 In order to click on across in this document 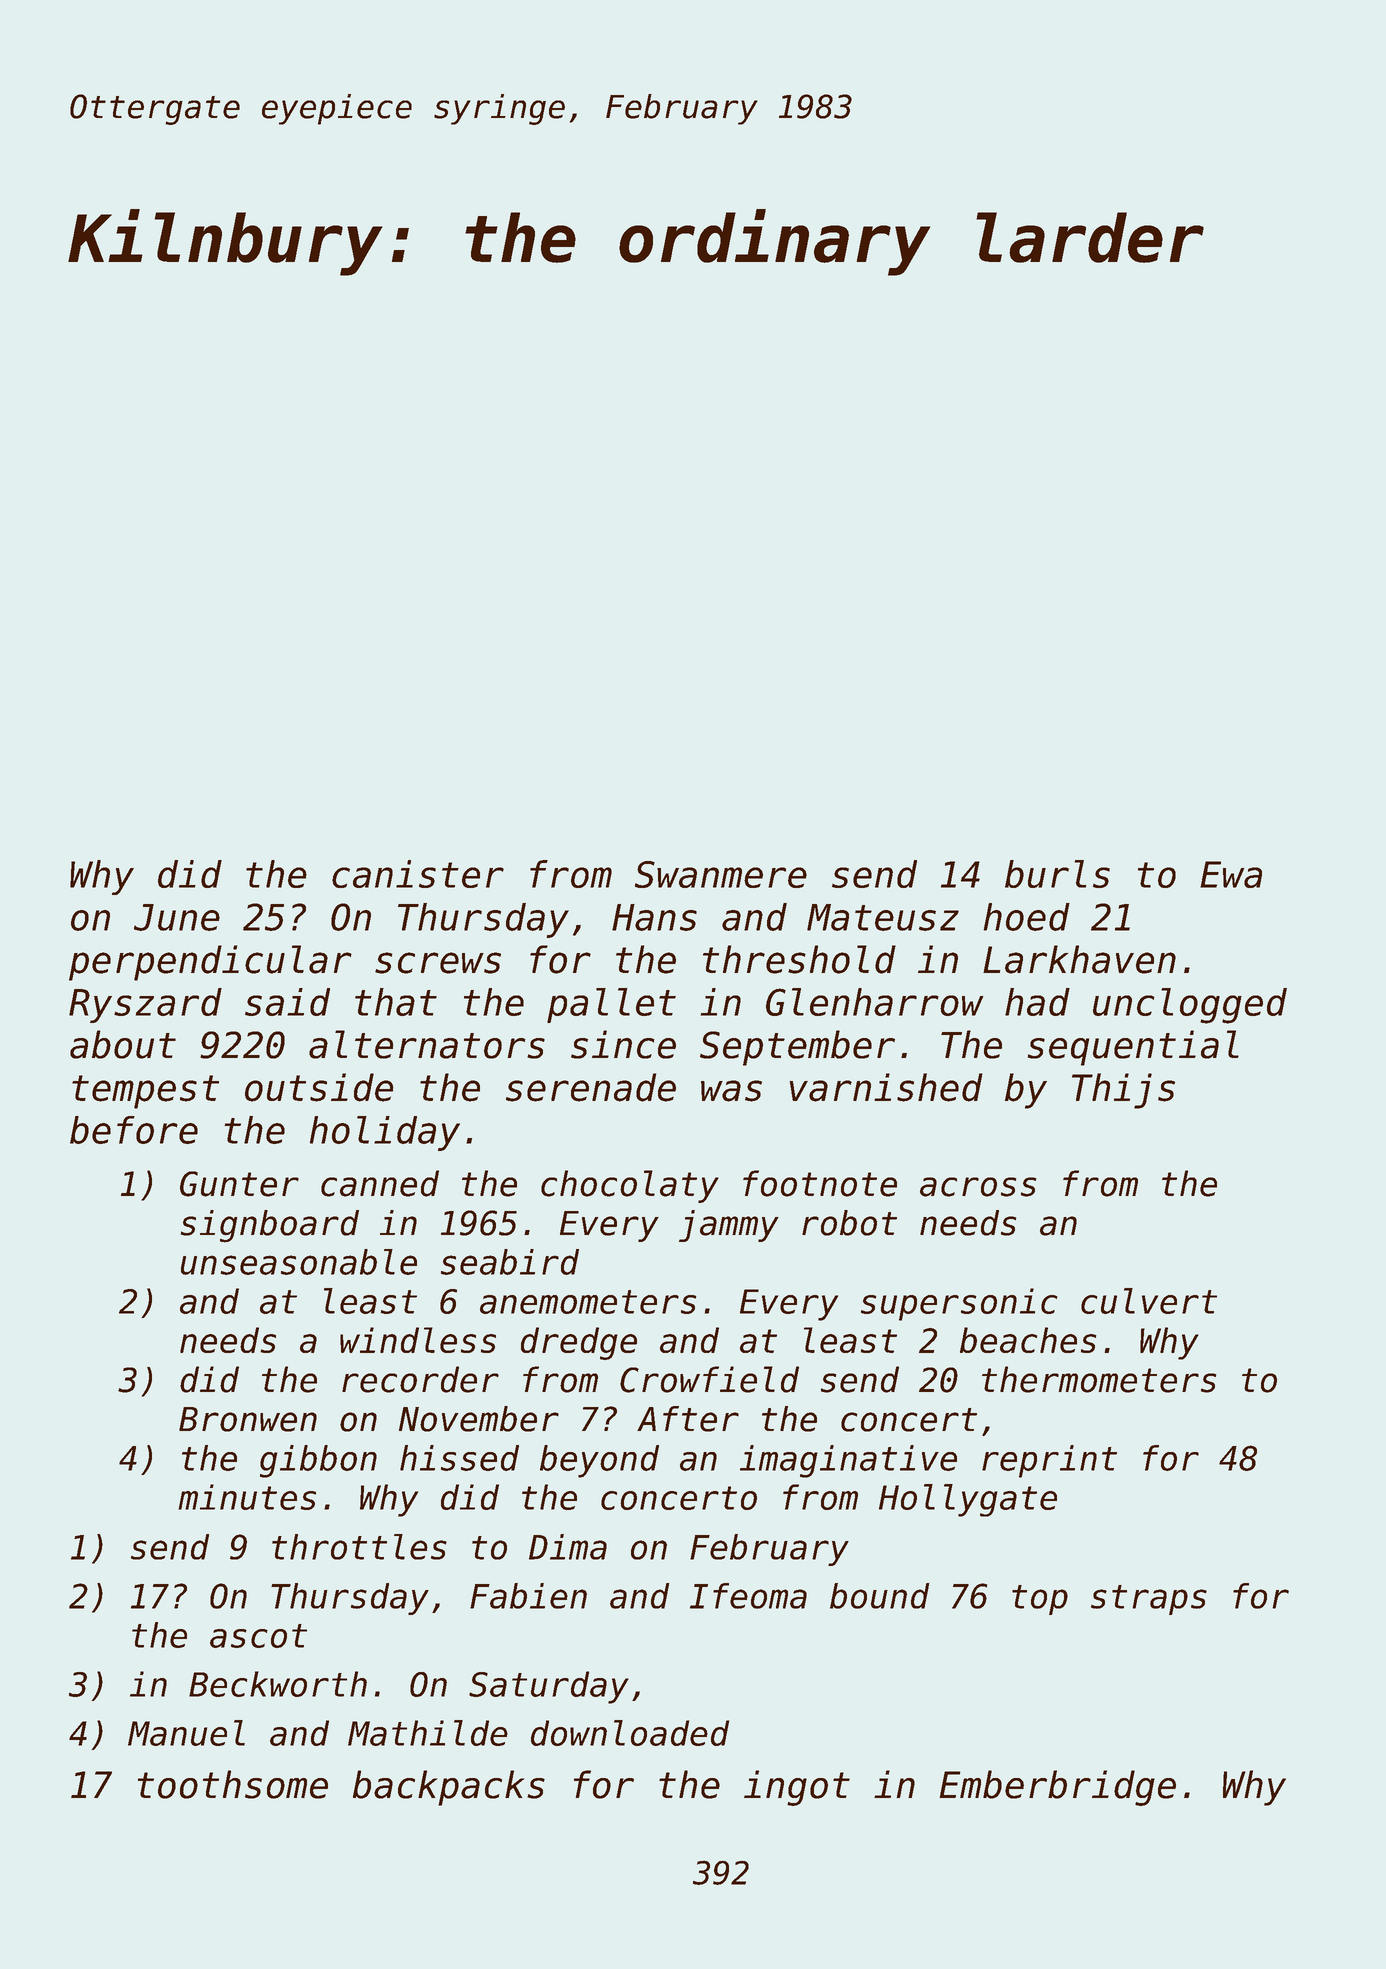, I will do `click(978, 1187)`.
